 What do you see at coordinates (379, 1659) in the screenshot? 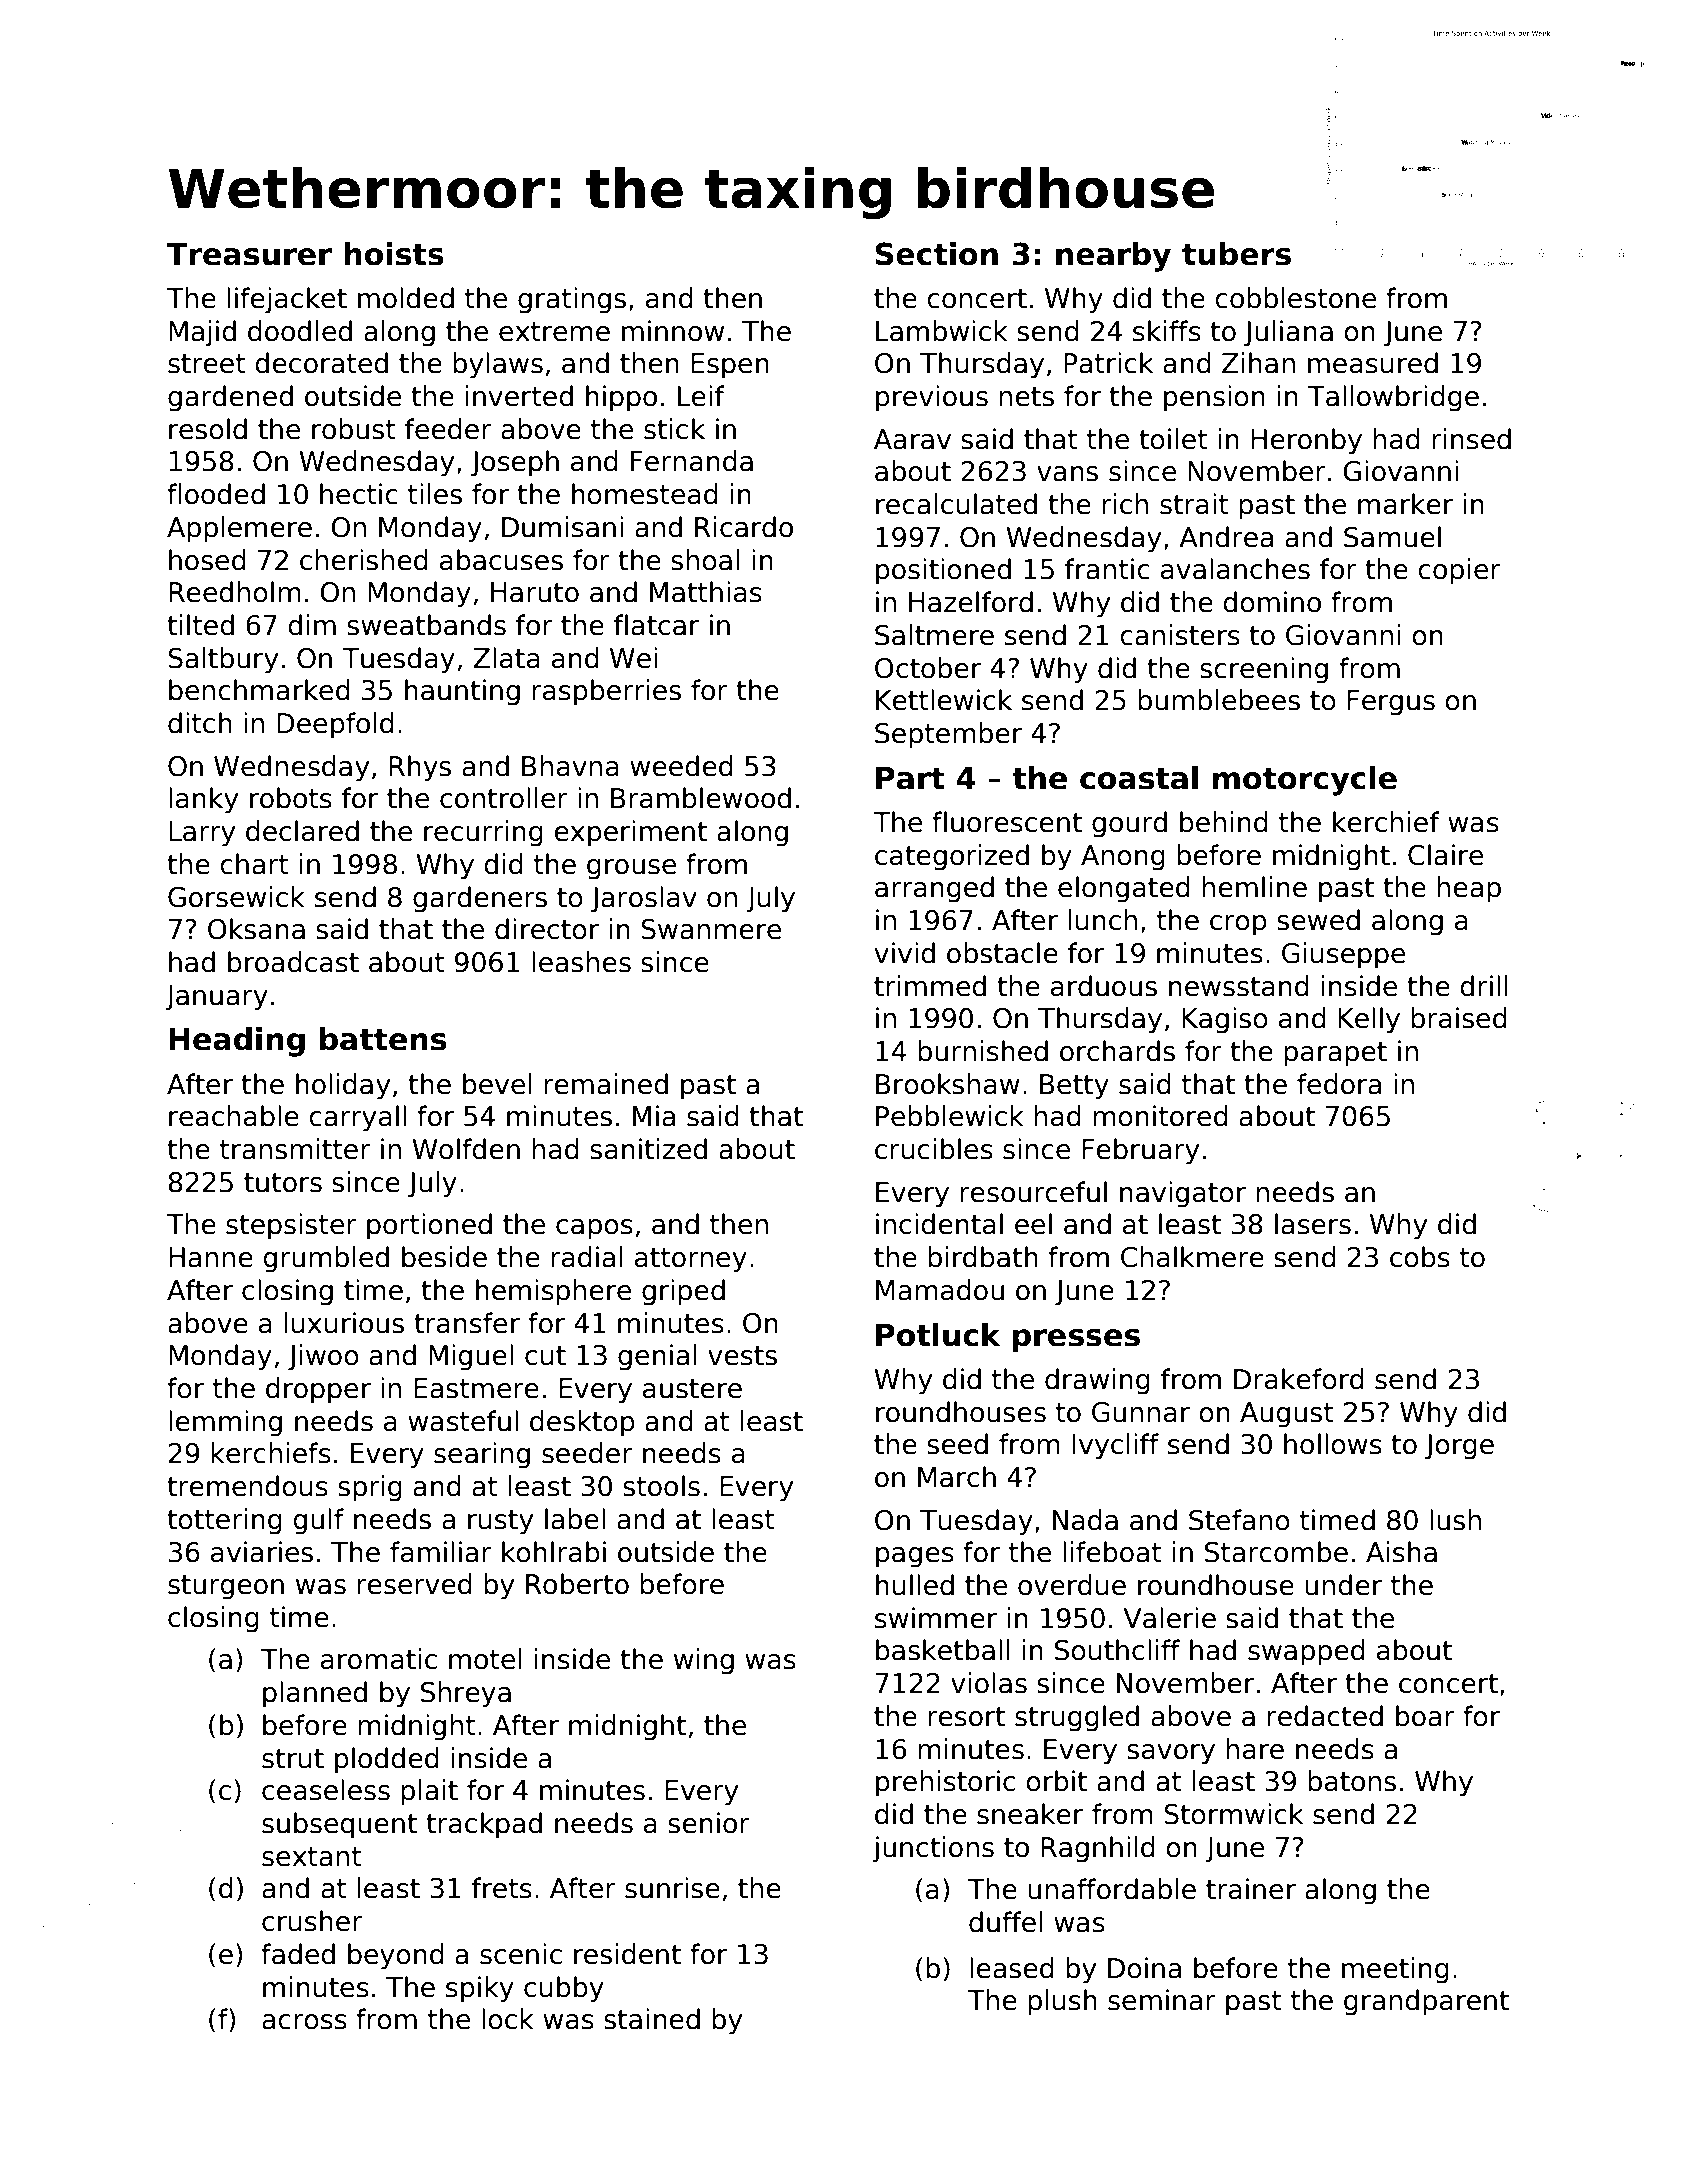
I see `aromatic` at bounding box center [379, 1659].
